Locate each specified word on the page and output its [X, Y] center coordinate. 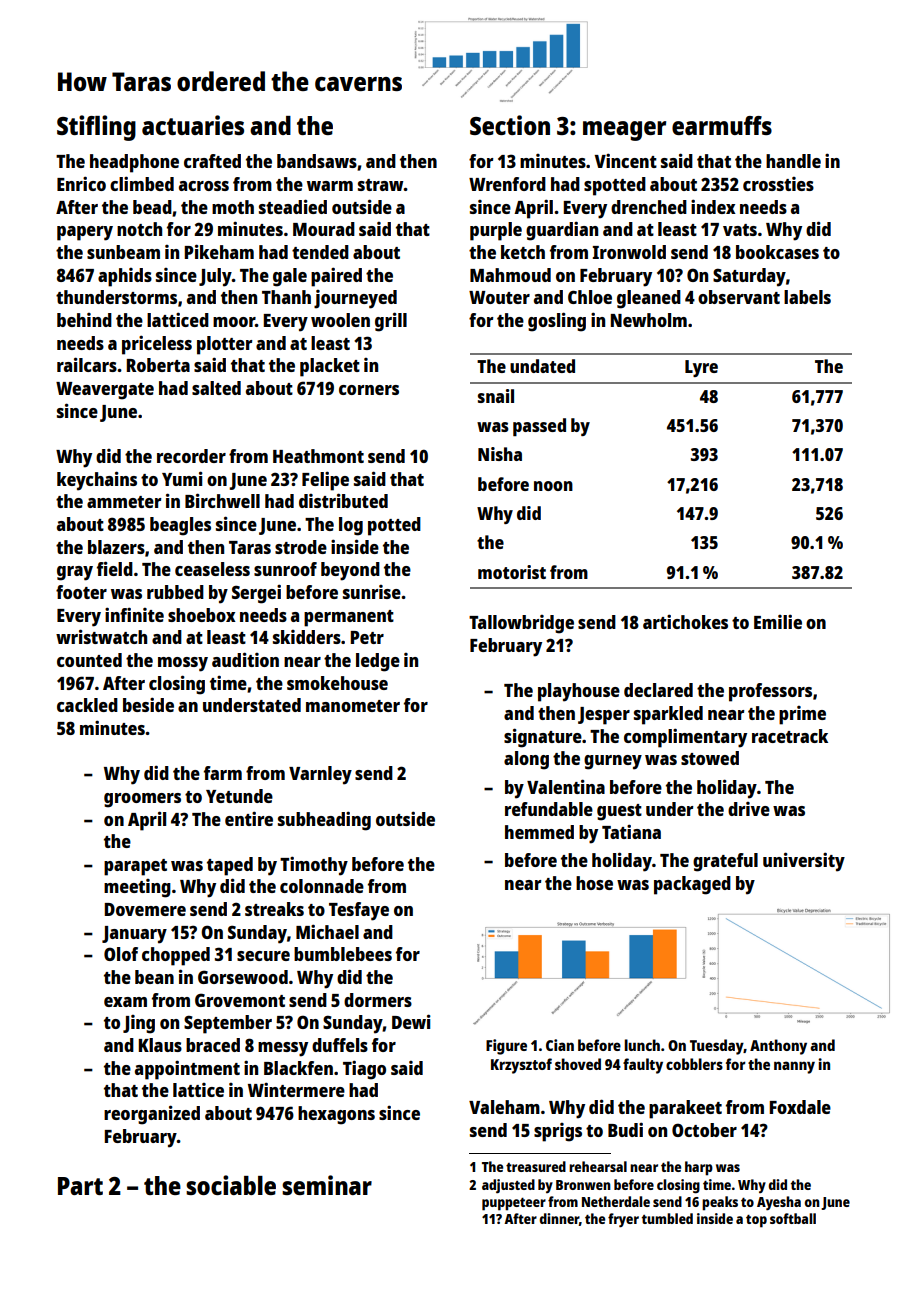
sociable [231, 1185]
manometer [353, 706]
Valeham [504, 1107]
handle [793, 161]
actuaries [193, 125]
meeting [137, 888]
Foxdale [800, 1107]
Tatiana [631, 831]
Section [510, 125]
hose [594, 883]
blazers [116, 547]
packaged [692, 885]
